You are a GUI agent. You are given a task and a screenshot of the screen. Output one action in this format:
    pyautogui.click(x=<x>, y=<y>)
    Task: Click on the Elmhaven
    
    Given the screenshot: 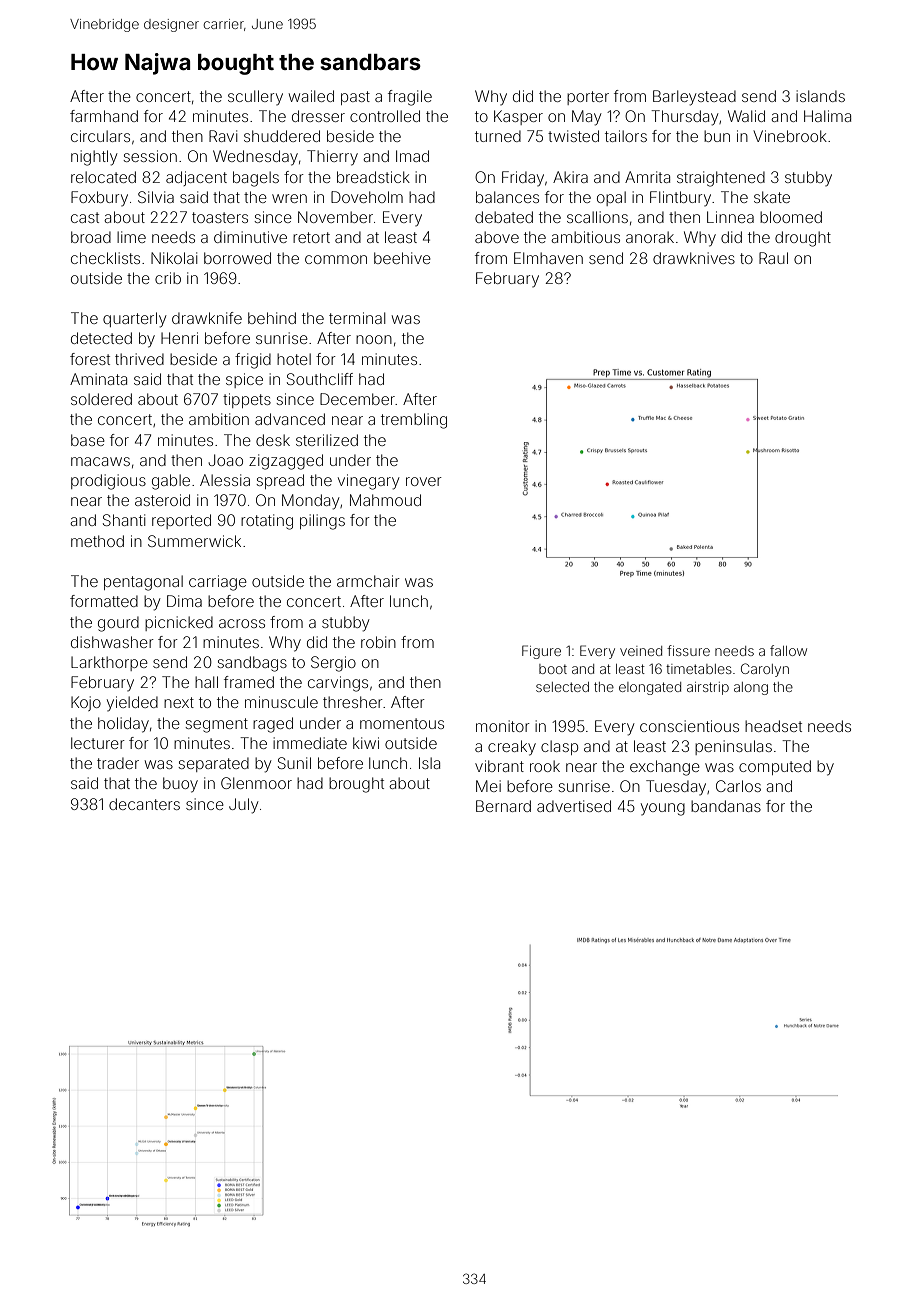 What is the action you would take?
    pyautogui.click(x=548, y=258)
